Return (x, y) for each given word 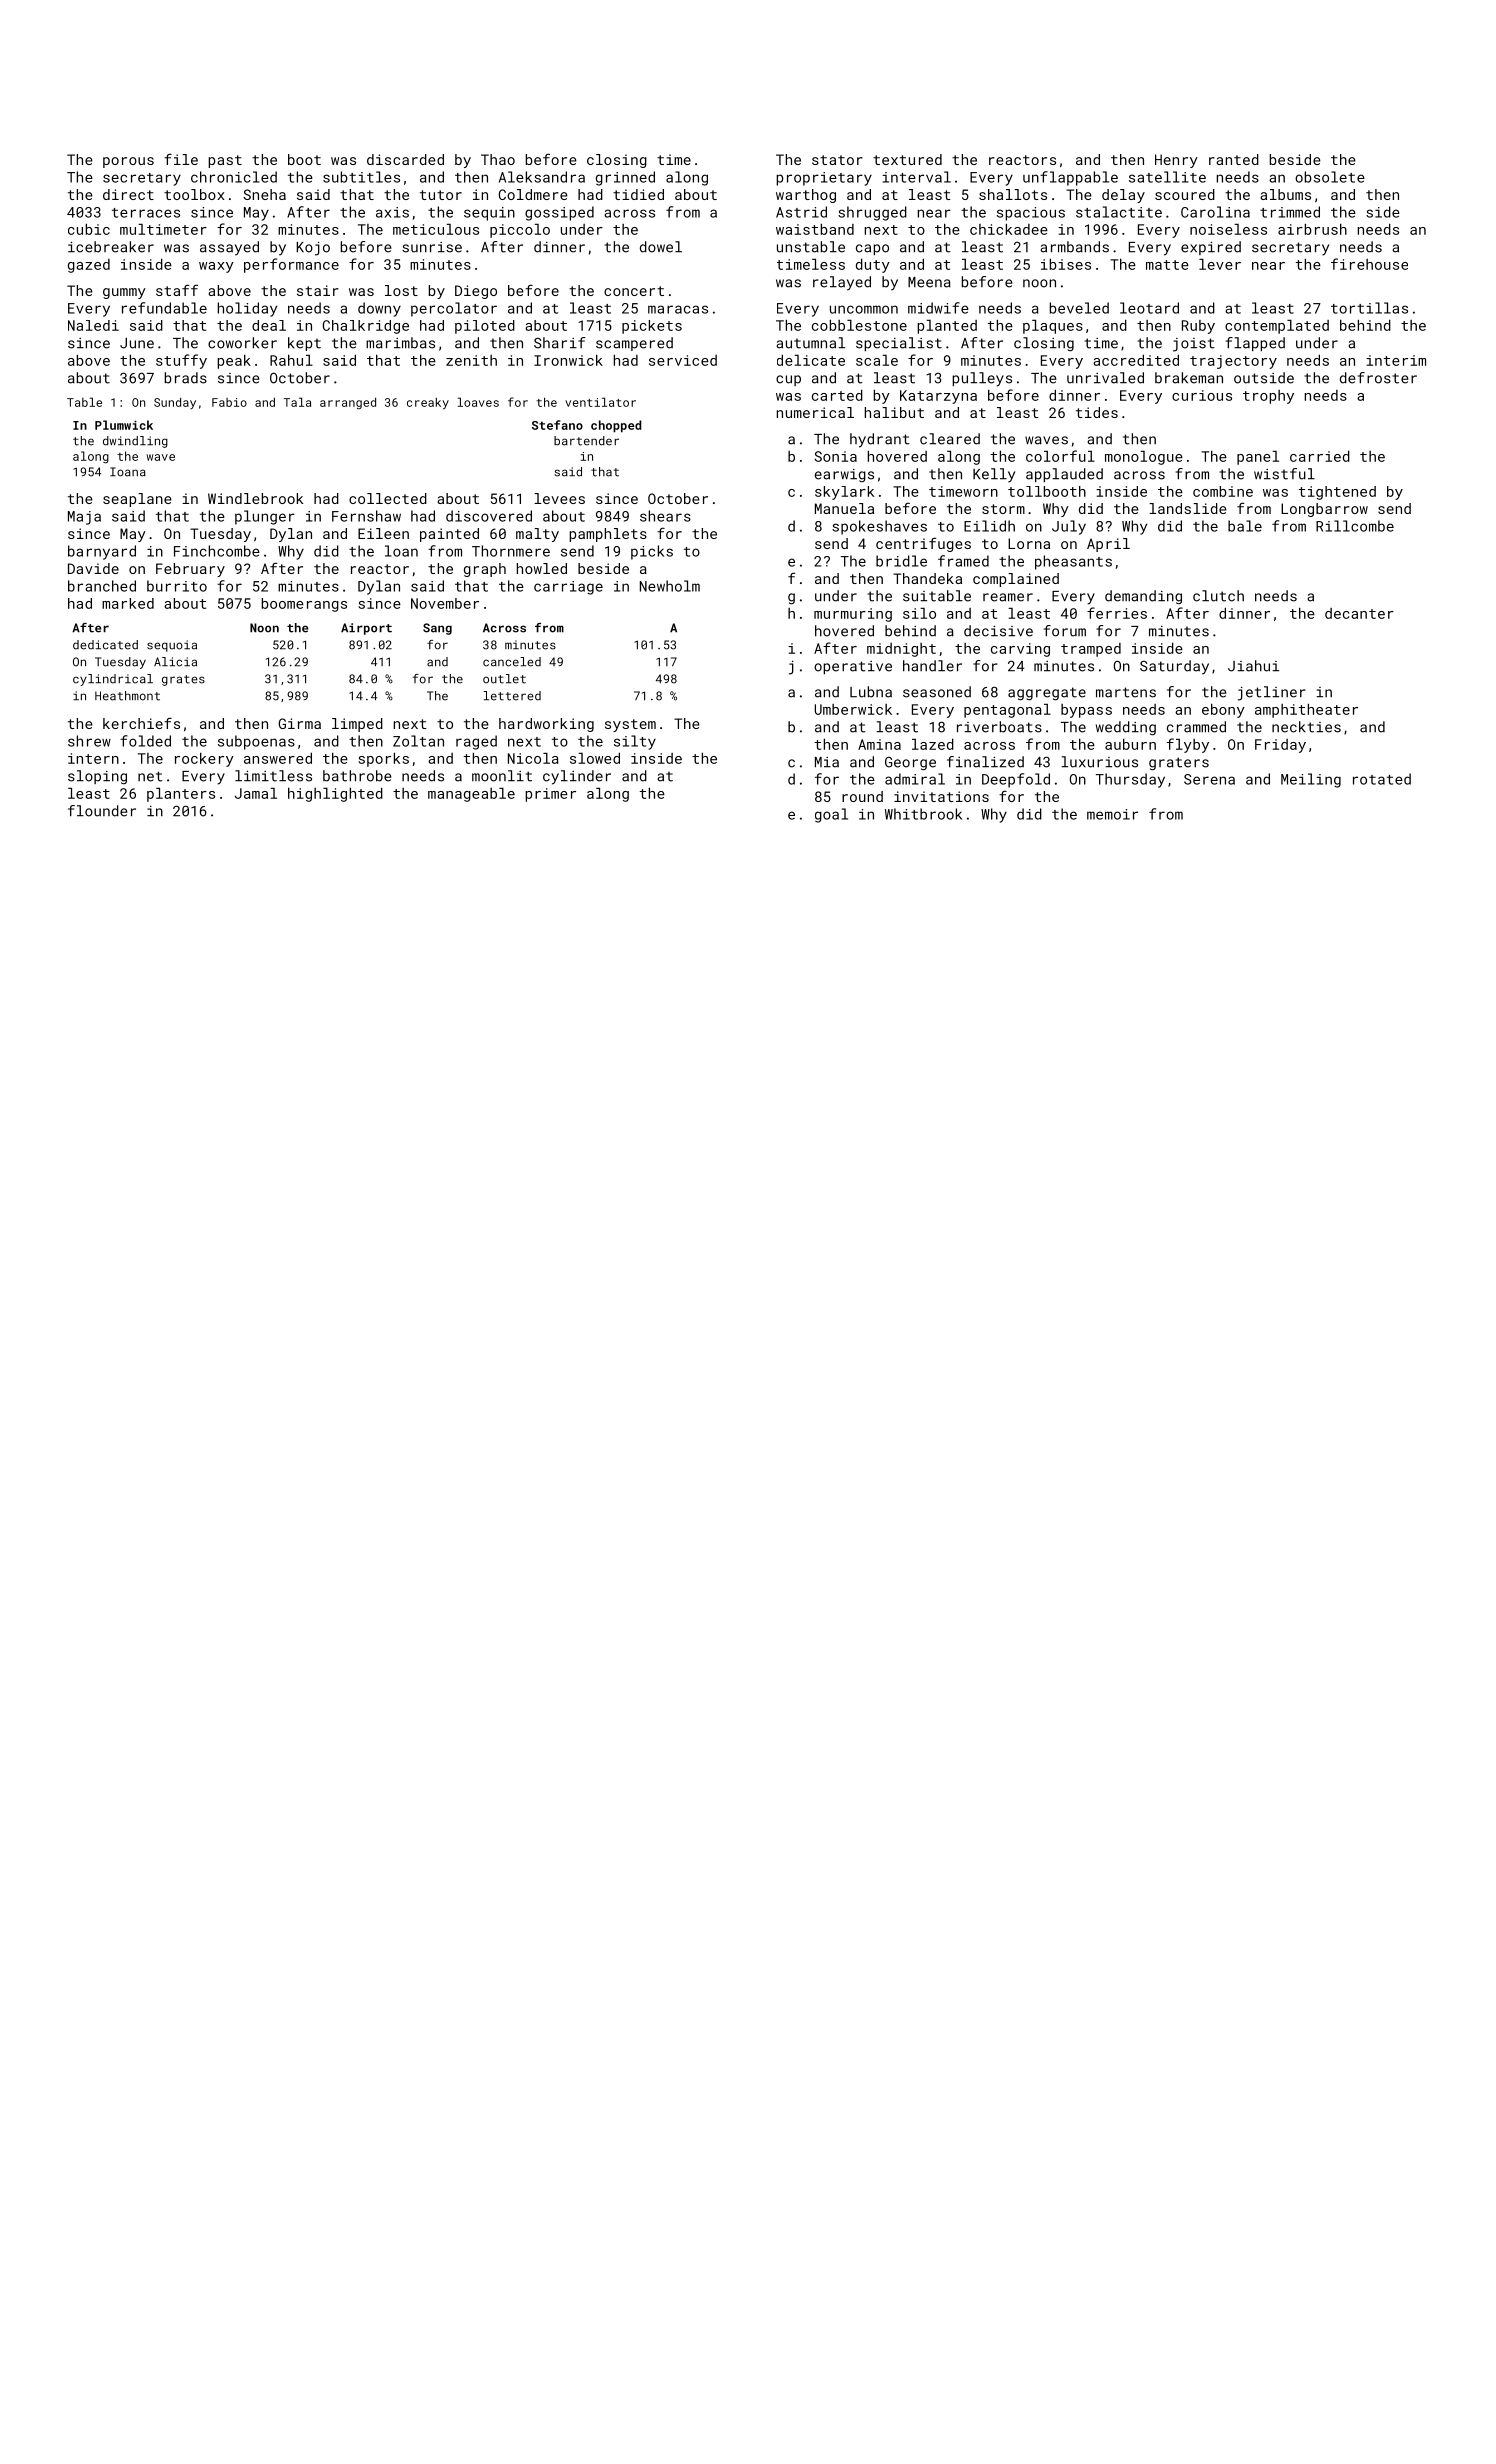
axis (392, 212)
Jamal (256, 793)
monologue (1144, 458)
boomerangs (304, 605)
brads (186, 378)
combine (1223, 491)
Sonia (835, 456)
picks (652, 552)
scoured (1185, 194)
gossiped (559, 213)
